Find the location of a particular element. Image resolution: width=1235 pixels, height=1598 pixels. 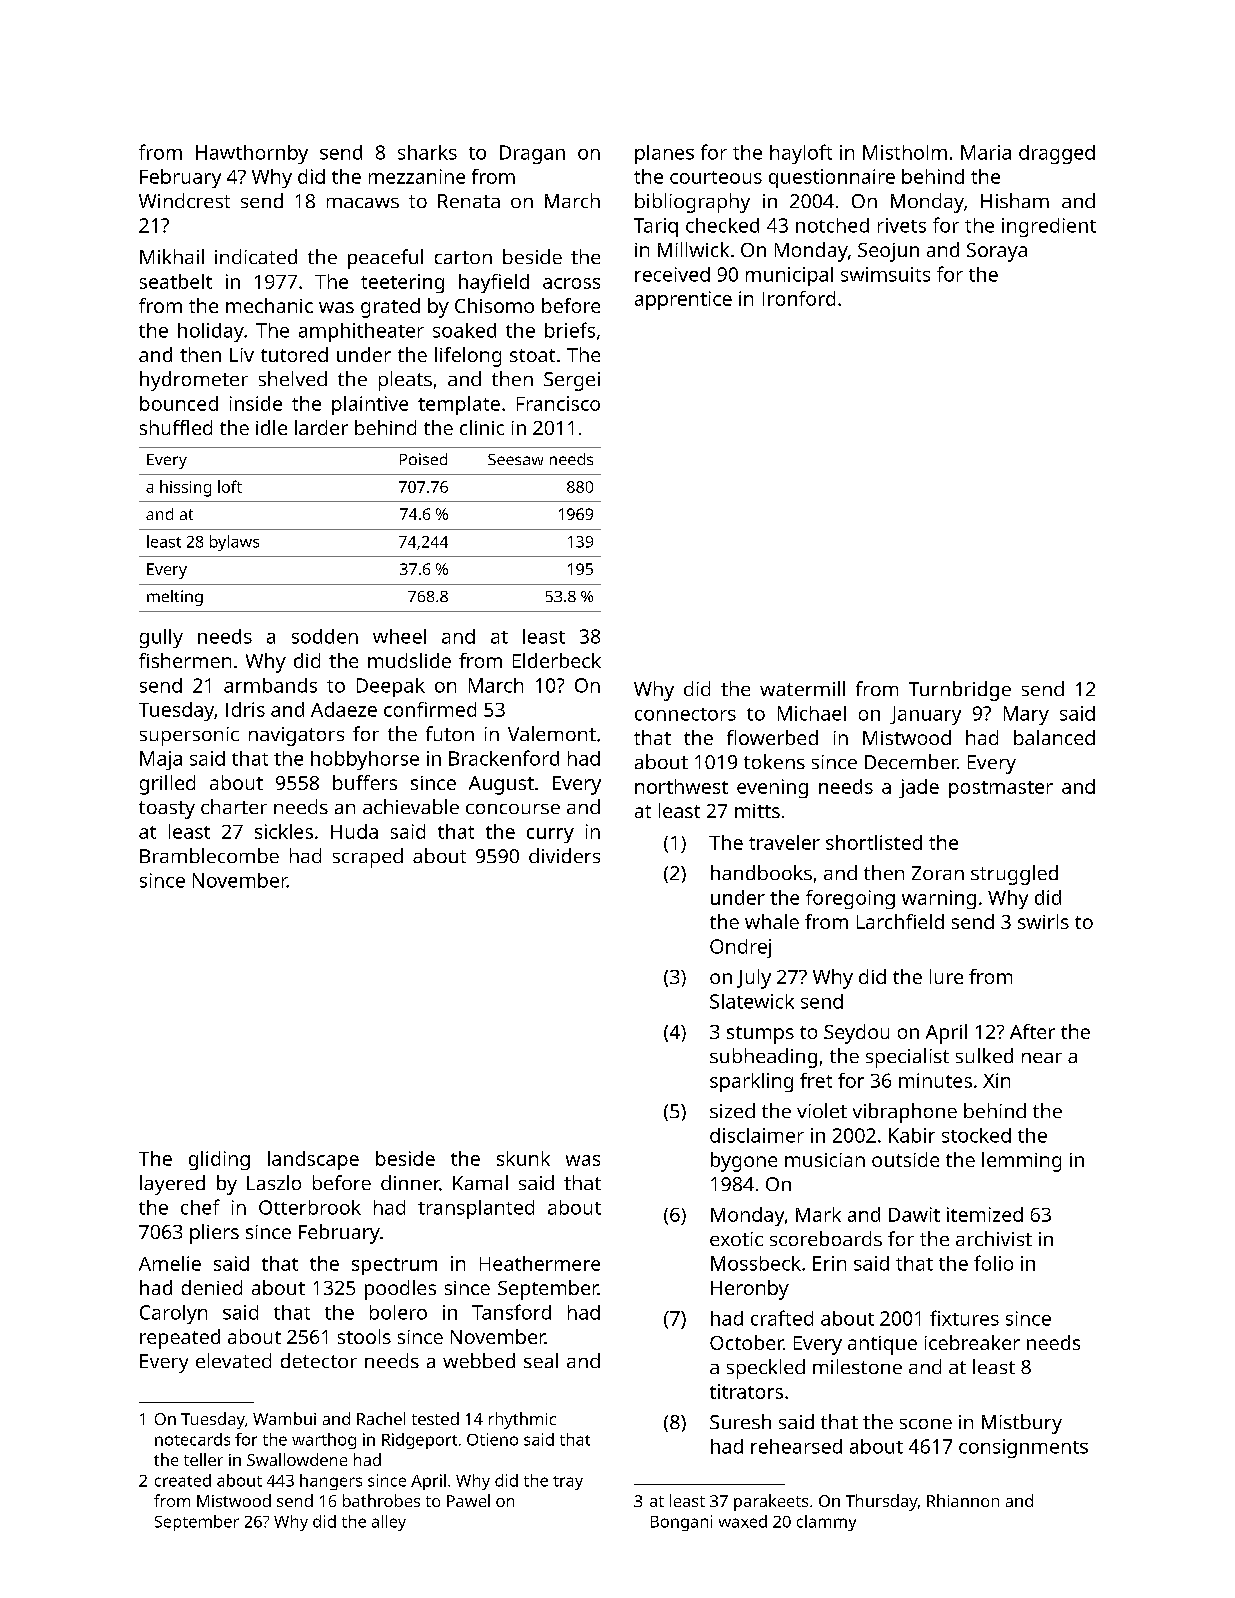

watermill is located at coordinates (802, 688).
